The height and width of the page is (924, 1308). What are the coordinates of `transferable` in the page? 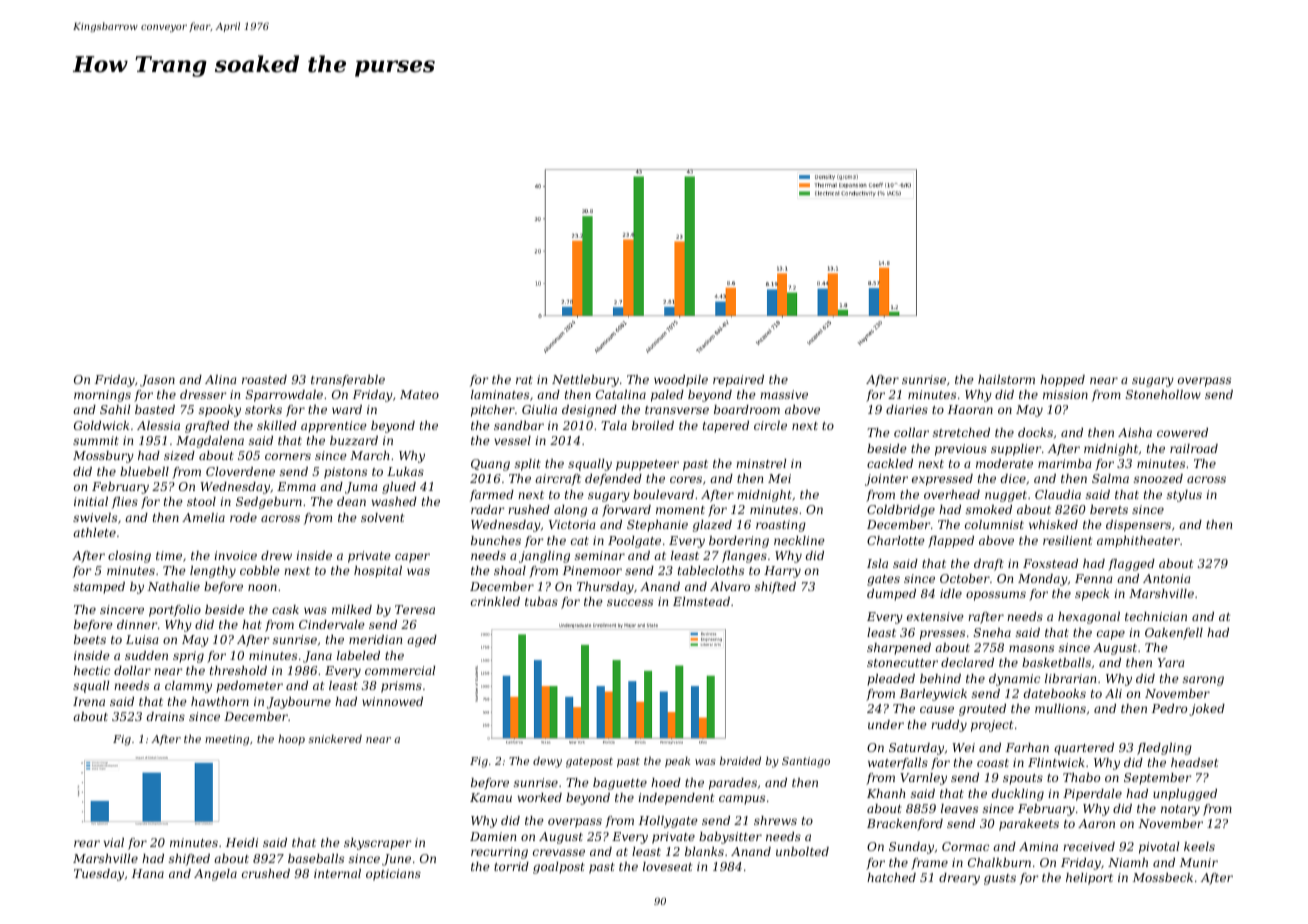 It's located at (348, 381).
